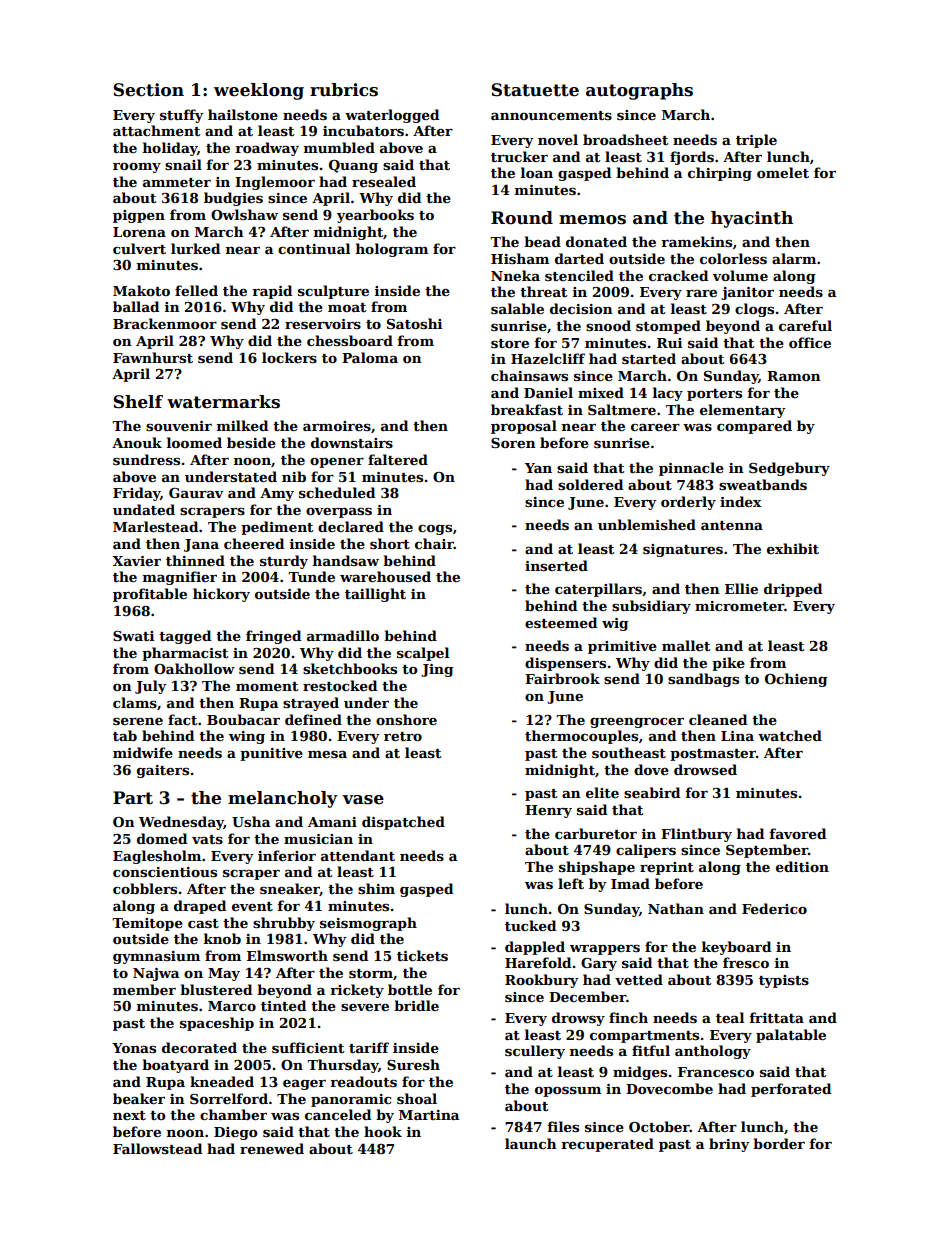 The height and width of the document is (1233, 952). I want to click on weeklong, so click(259, 91).
